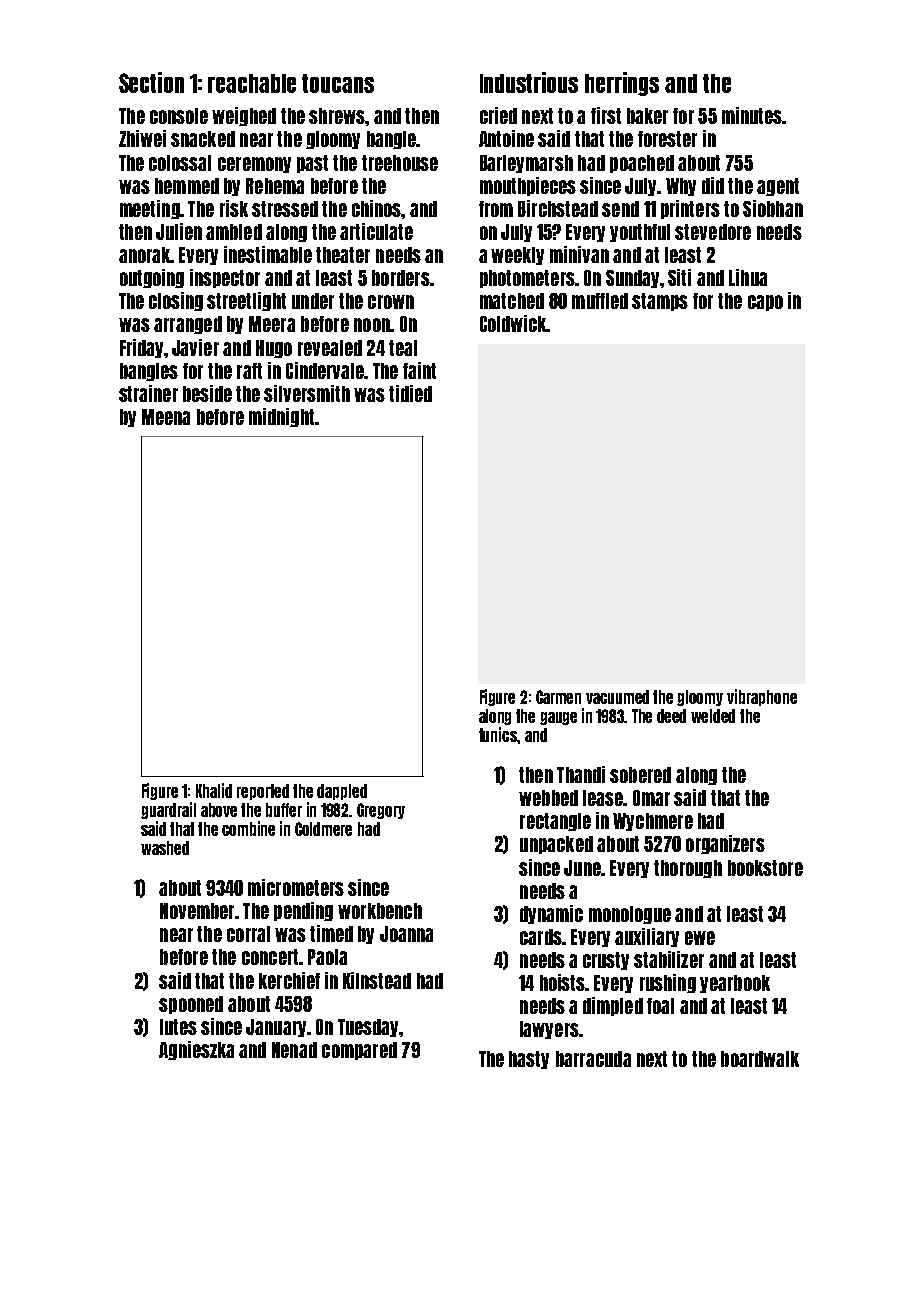 The width and height of the screenshot is (924, 1308). Describe the element at coordinates (151, 82) in the screenshot. I see `Section` at that location.
